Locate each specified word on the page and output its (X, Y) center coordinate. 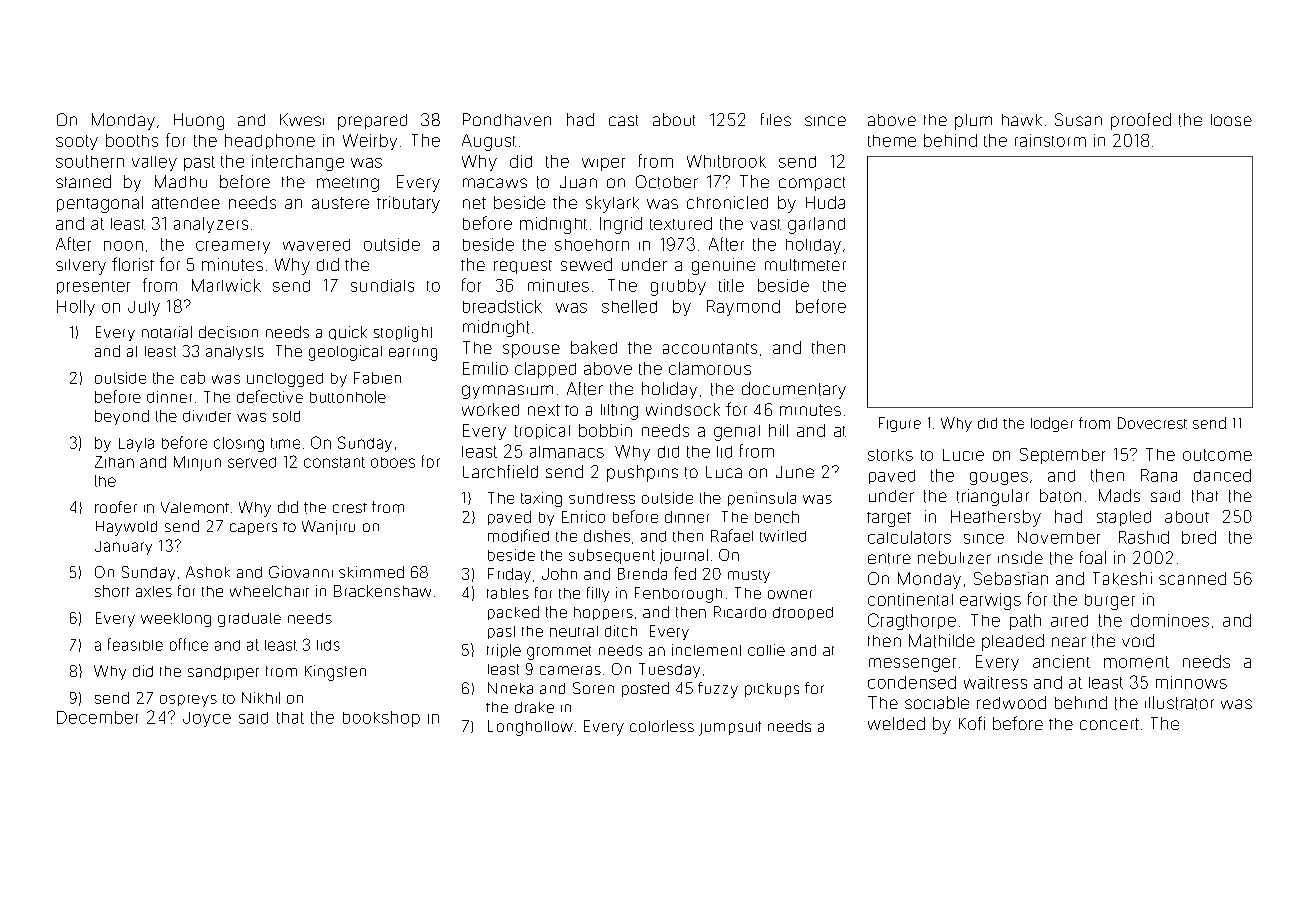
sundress (602, 498)
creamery (233, 247)
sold (286, 416)
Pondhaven (507, 119)
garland (816, 225)
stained (83, 181)
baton (1060, 496)
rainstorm (1050, 140)
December (97, 717)
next (544, 410)
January (123, 548)
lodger (1052, 424)
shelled (629, 306)
